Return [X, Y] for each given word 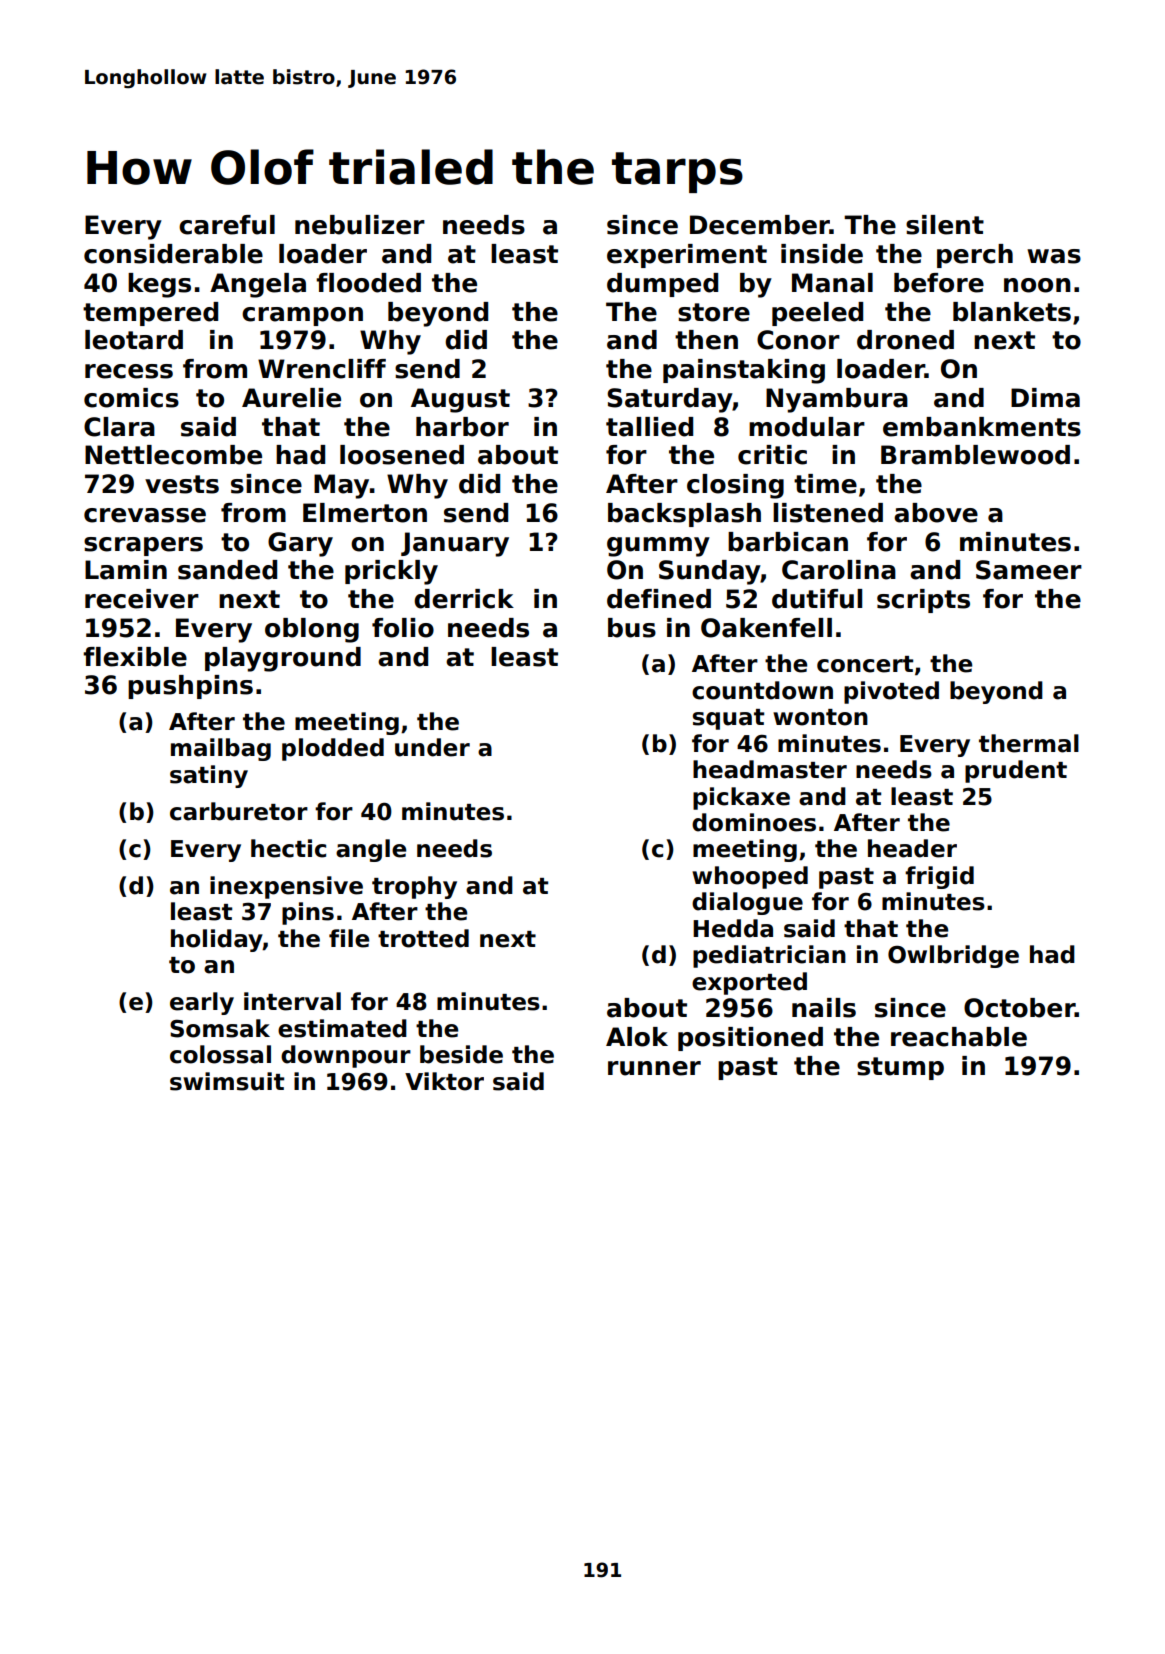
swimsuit [227, 1081]
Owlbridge [953, 956]
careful [227, 225]
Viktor [444, 1081]
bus [632, 628]
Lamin [126, 570]
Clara [119, 427]
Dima [1045, 398]
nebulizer [360, 225]
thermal [1029, 743]
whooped [750, 877]
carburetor [239, 811]
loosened [402, 455]
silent [945, 225]
